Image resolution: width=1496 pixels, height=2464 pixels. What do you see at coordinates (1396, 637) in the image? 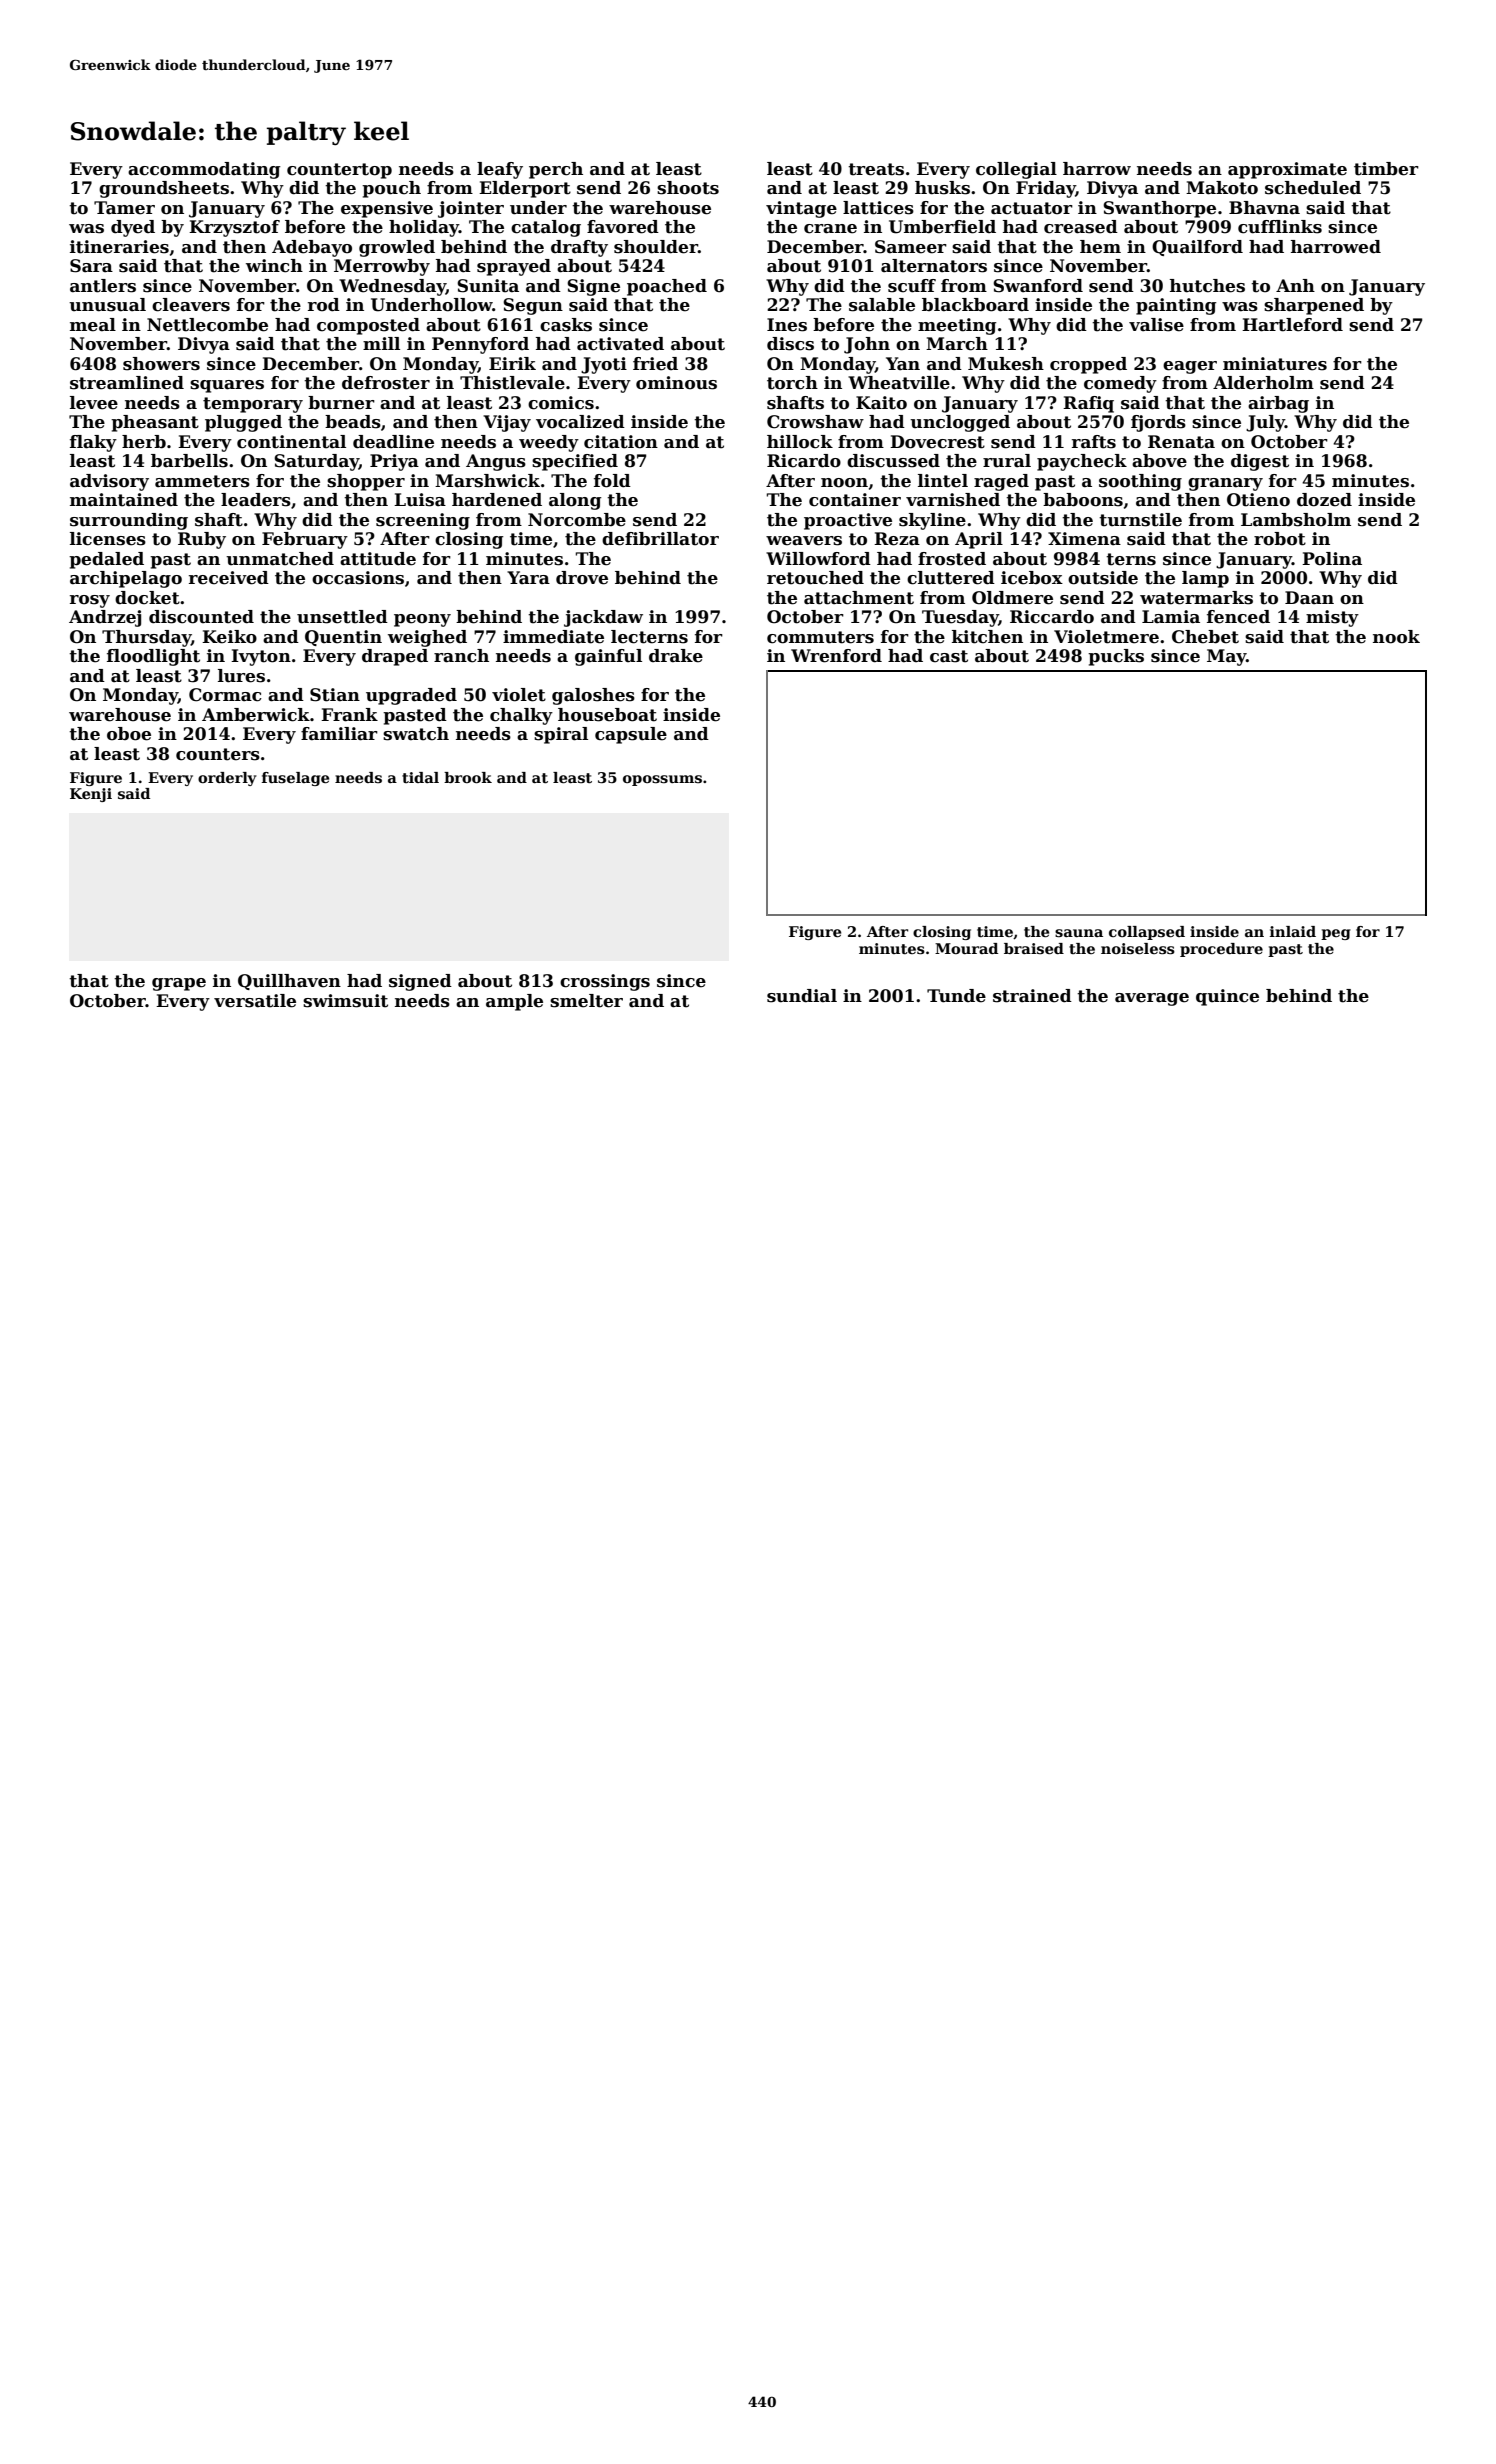
I see `nook` at bounding box center [1396, 637].
